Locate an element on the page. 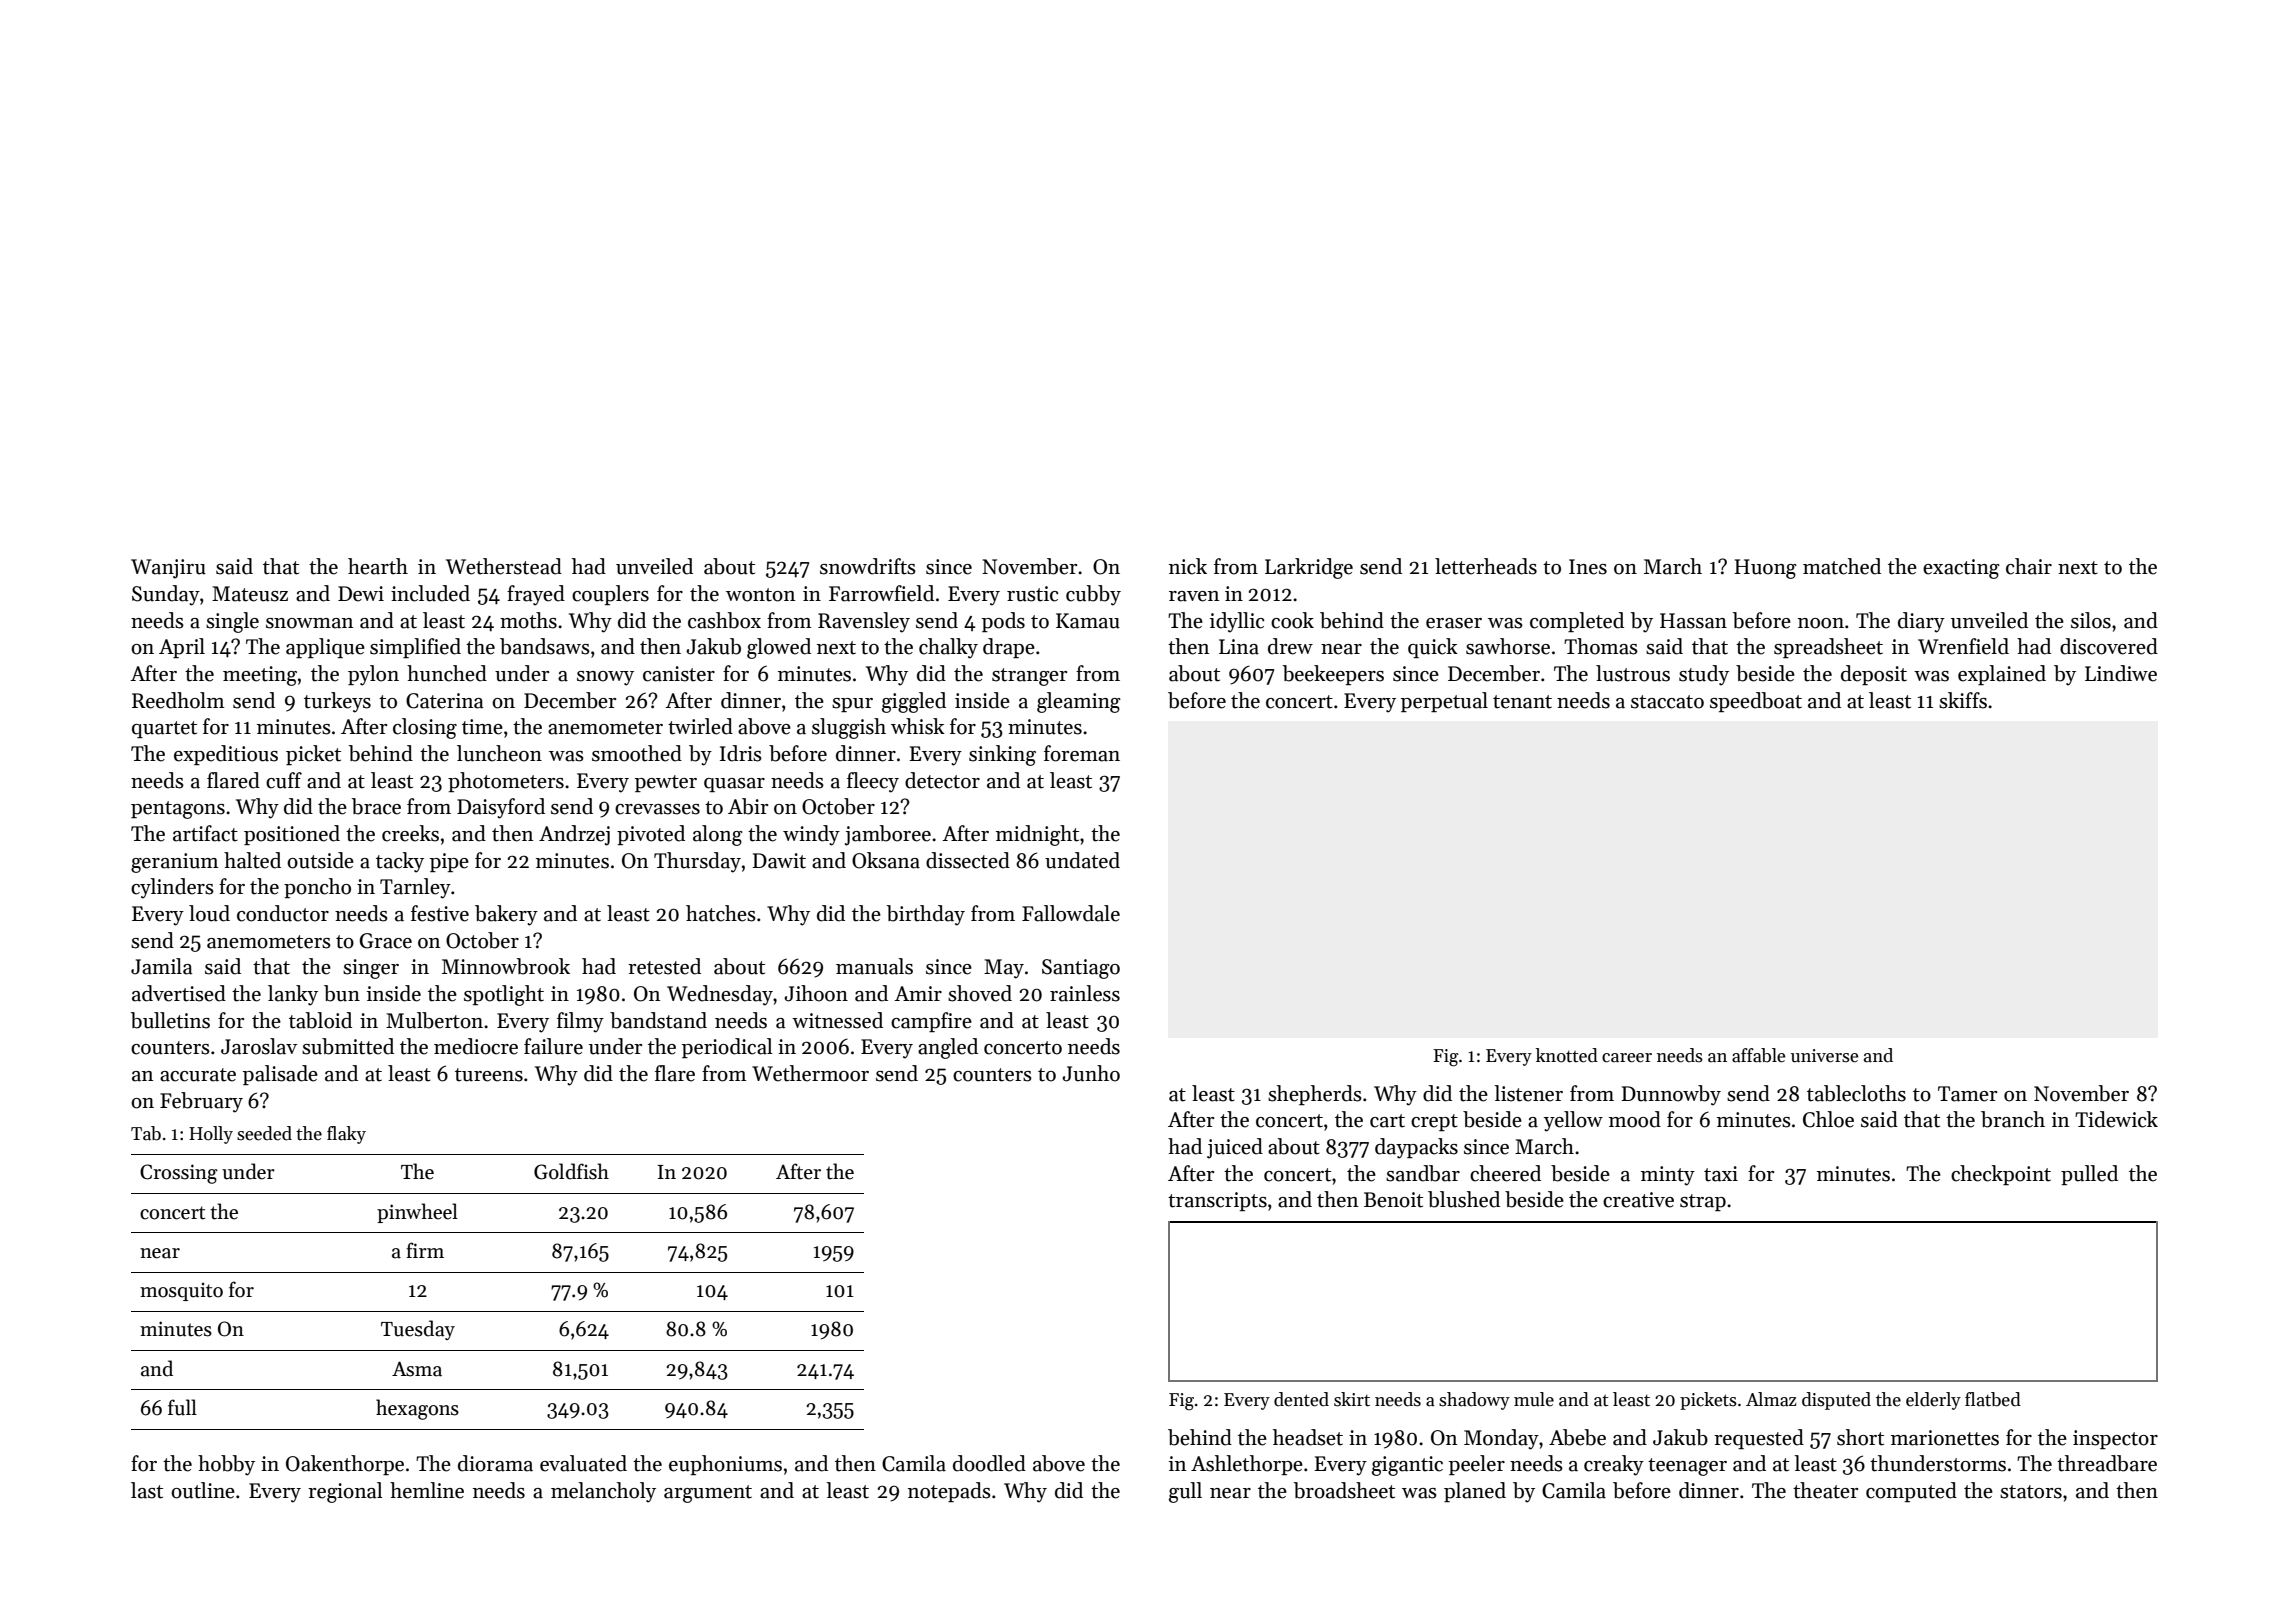 This page has height=1619, width=2289. hearth is located at coordinates (378, 566).
